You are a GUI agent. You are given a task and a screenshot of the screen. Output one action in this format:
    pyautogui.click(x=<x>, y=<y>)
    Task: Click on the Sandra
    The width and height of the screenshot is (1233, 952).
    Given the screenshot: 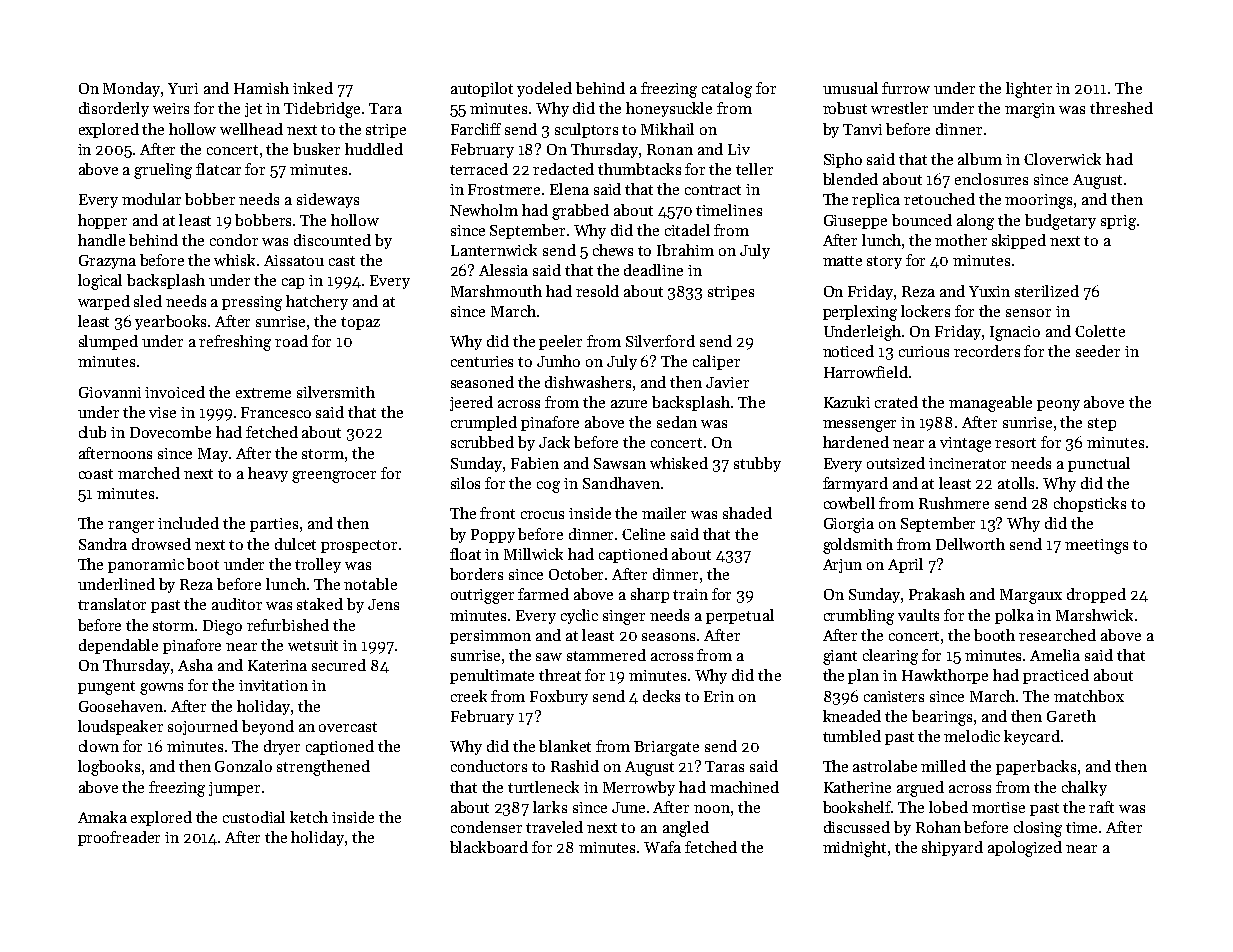 What is the action you would take?
    pyautogui.click(x=103, y=544)
